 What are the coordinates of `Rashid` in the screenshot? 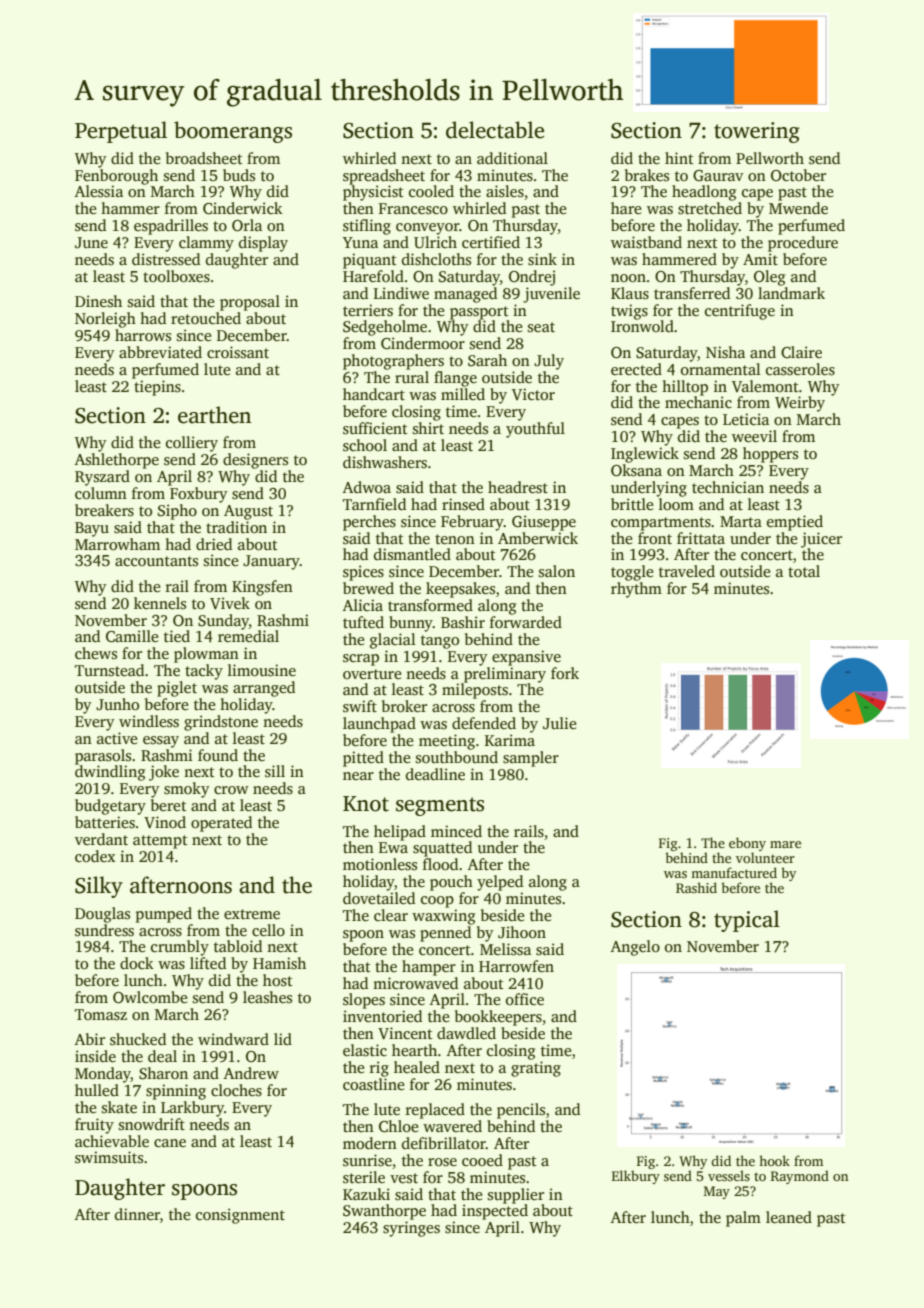 It's located at (696, 887).
